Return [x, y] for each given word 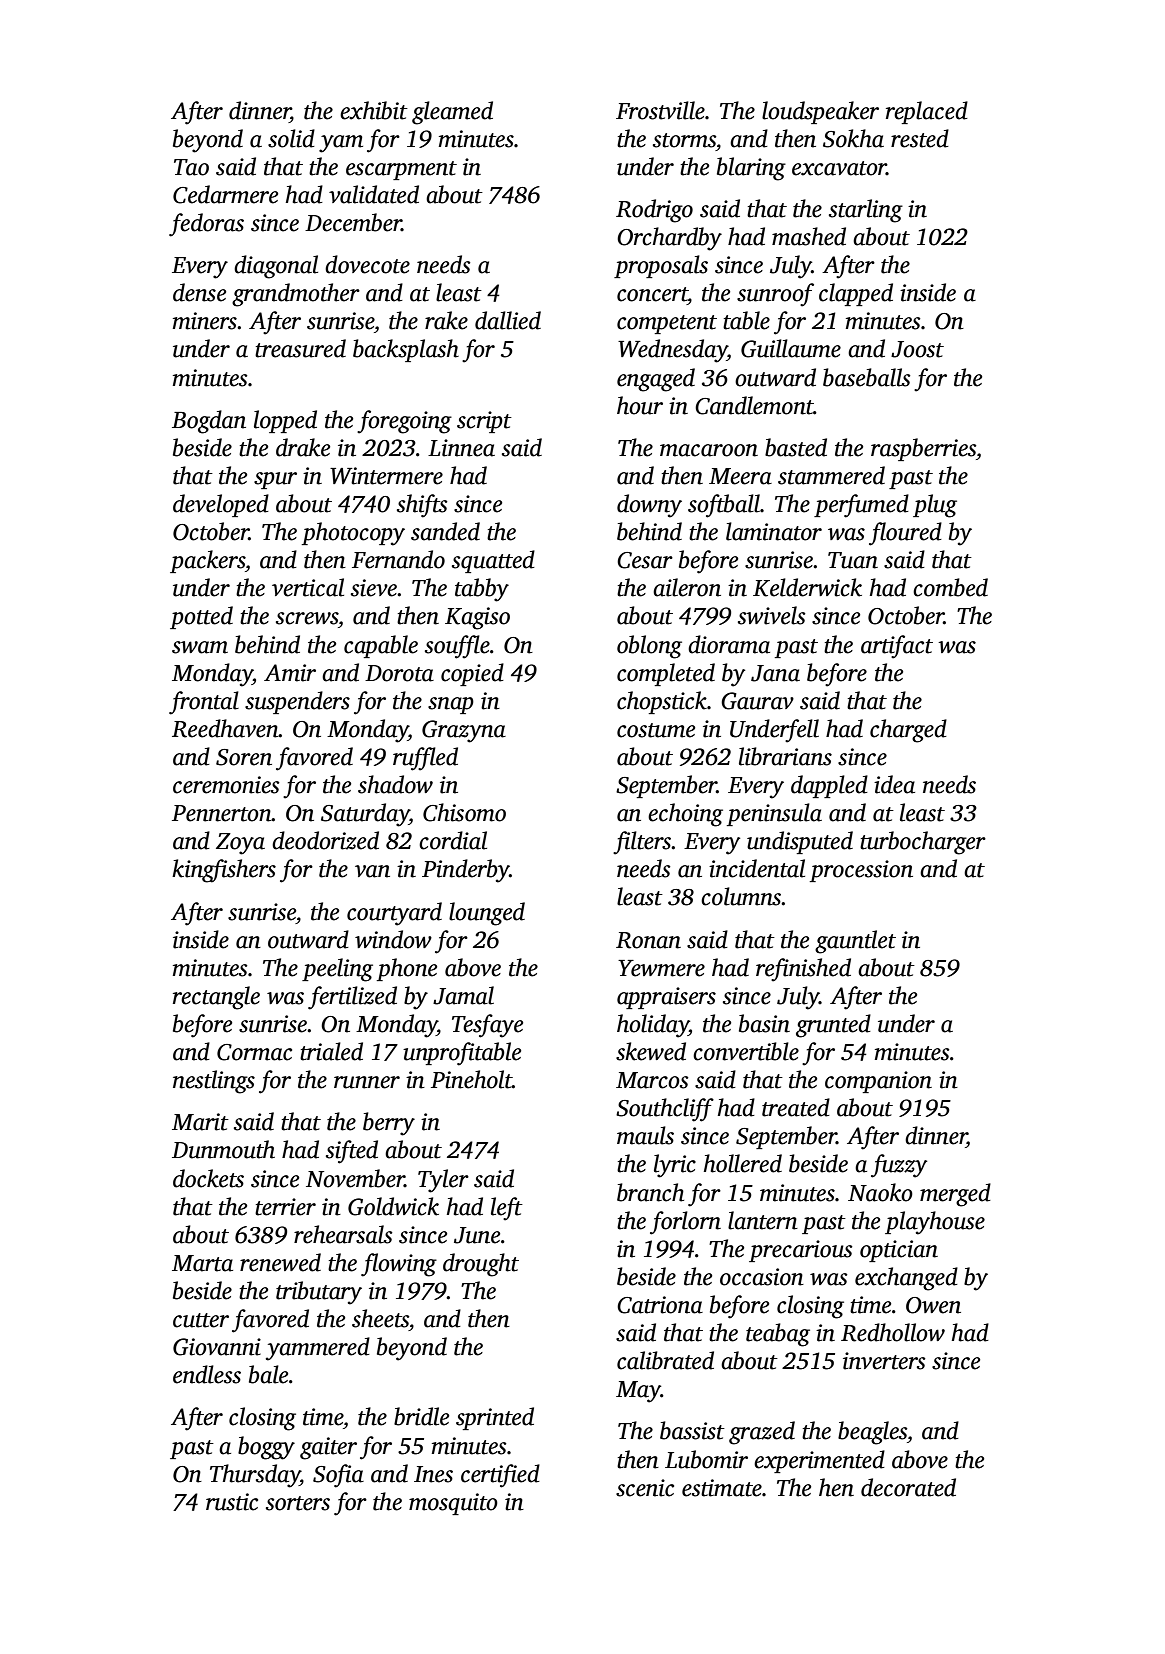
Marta [202, 1263]
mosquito [453, 1504]
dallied [508, 320]
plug [935, 506]
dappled [829, 786]
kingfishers [224, 871]
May [638, 1392]
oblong [649, 647]
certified [500, 1476]
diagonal [276, 267]
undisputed [800, 842]
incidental [757, 868]
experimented [819, 1461]
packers [207, 561]
